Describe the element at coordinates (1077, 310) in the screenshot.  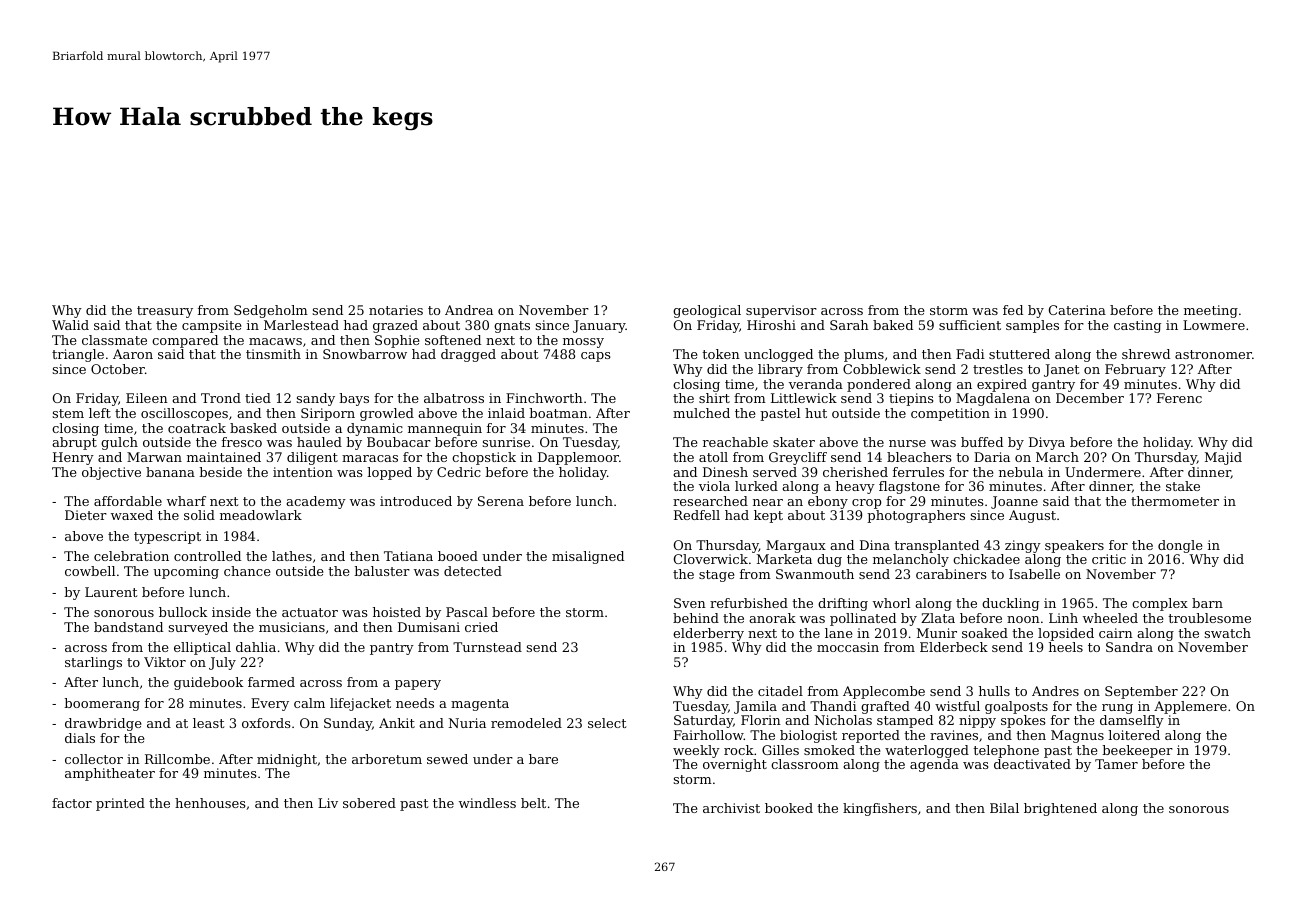
I see `Caterina` at that location.
